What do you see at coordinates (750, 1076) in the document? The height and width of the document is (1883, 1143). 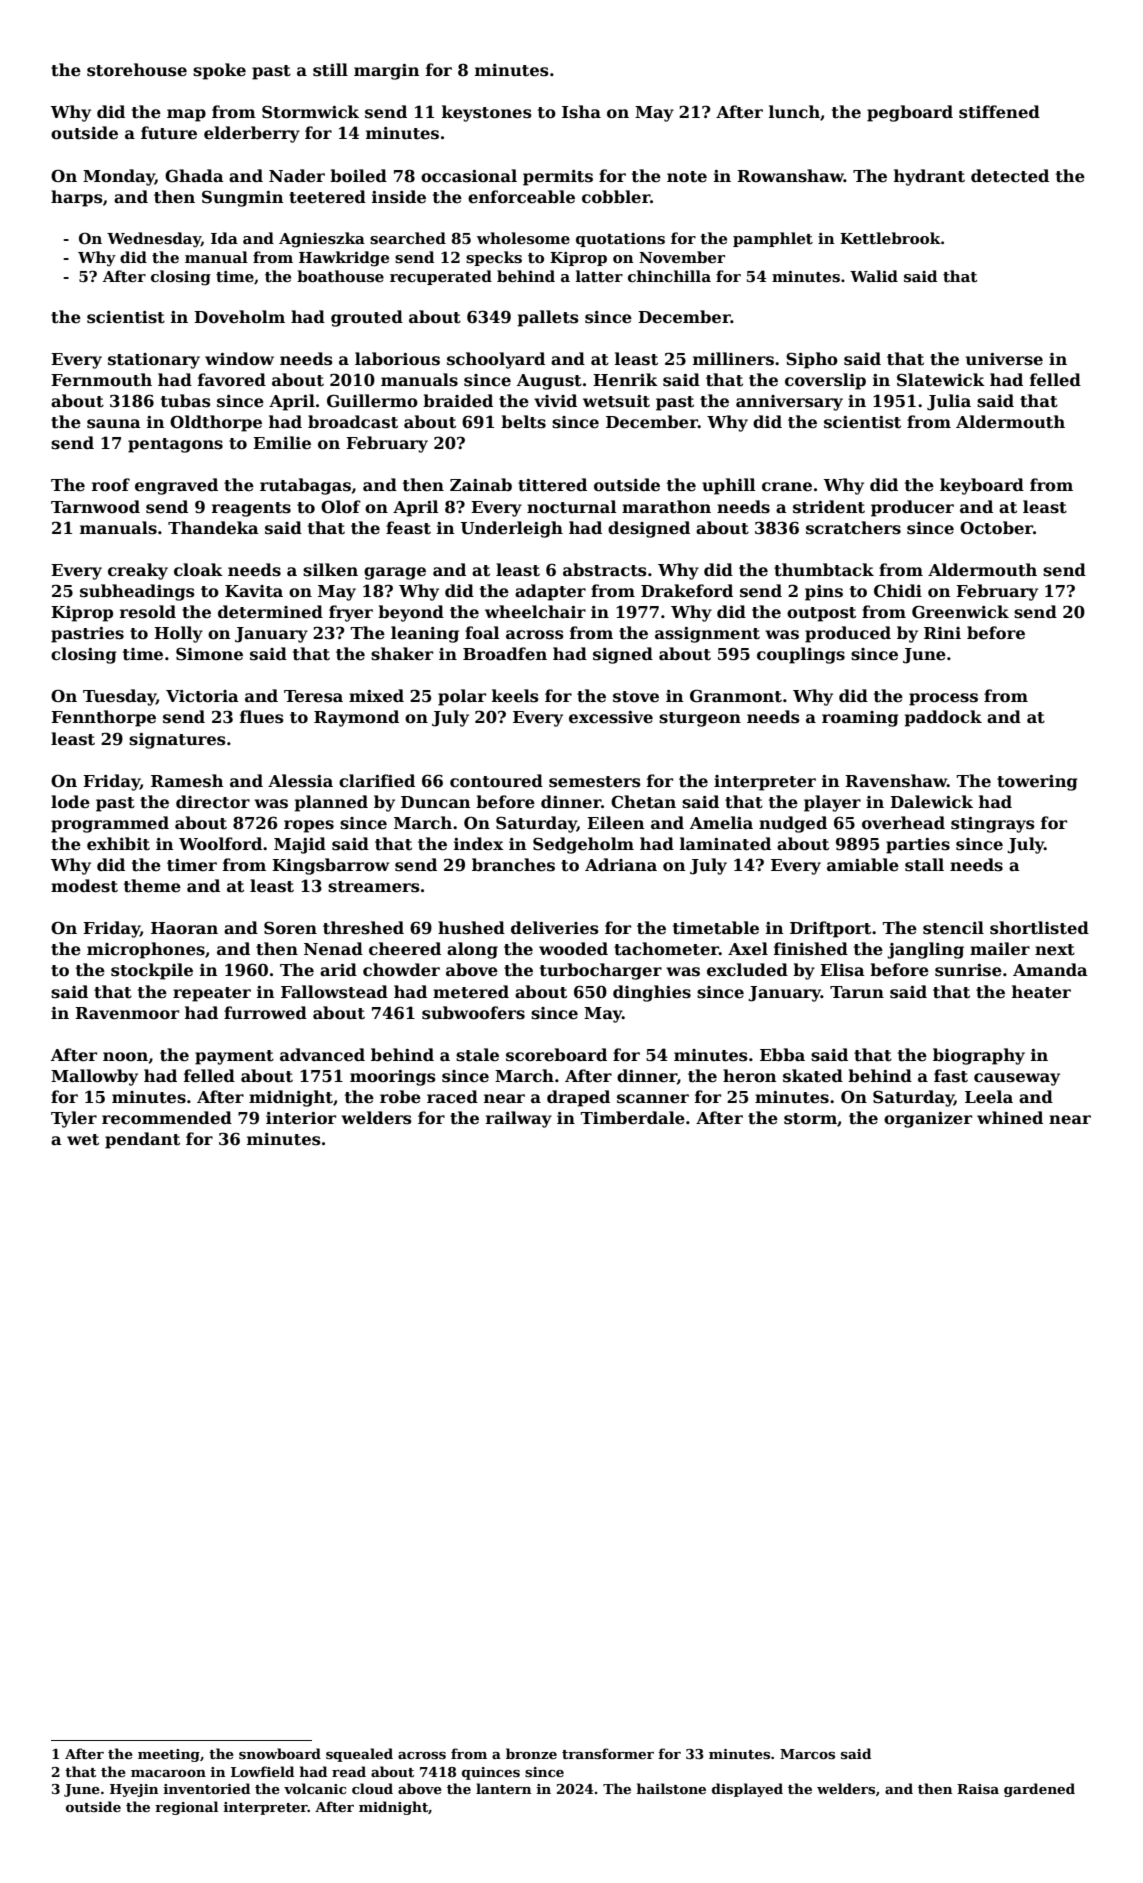 I see `heron` at bounding box center [750, 1076].
